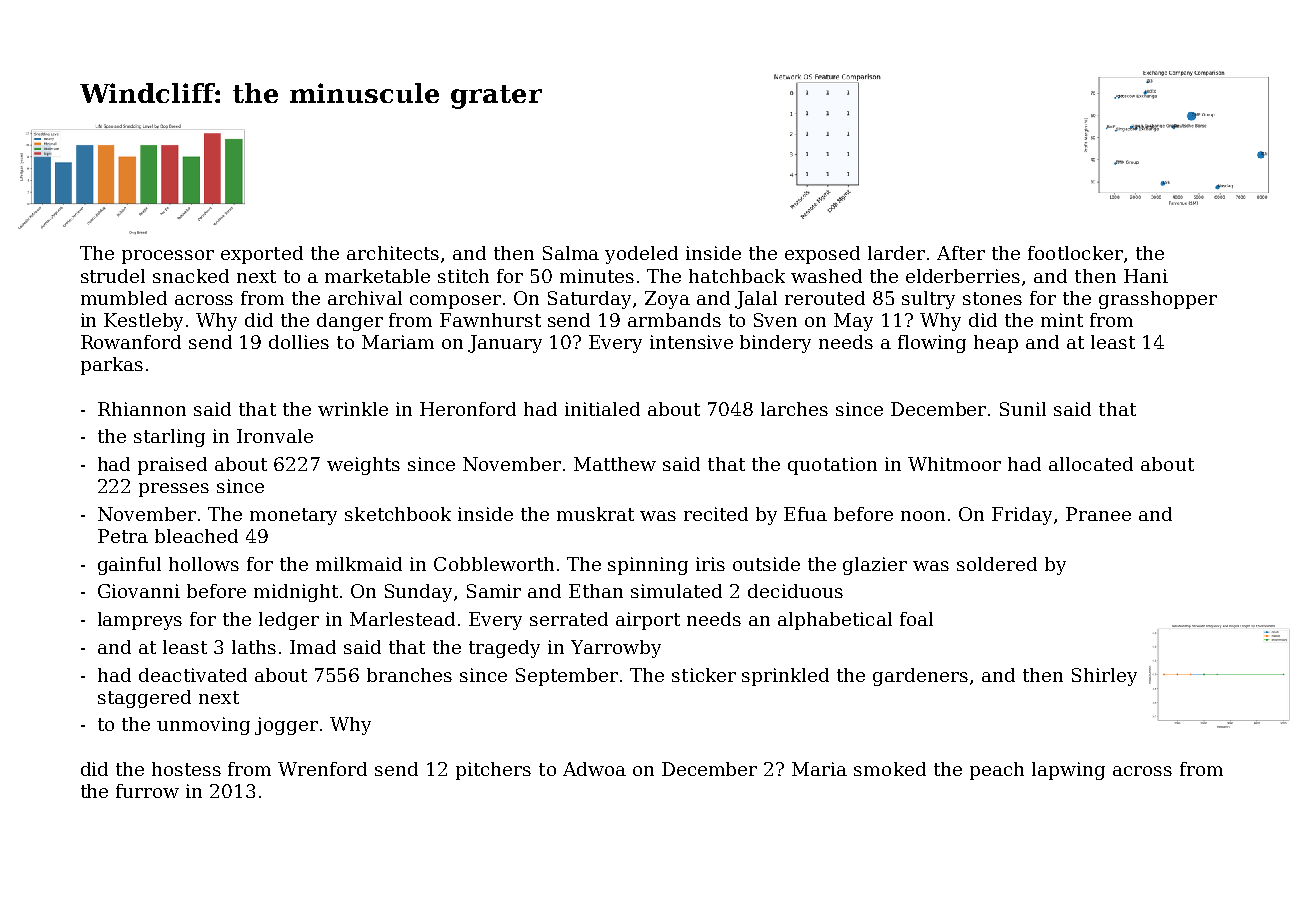  Describe the element at coordinates (1023, 409) in the screenshot. I see `Sunil` at that location.
